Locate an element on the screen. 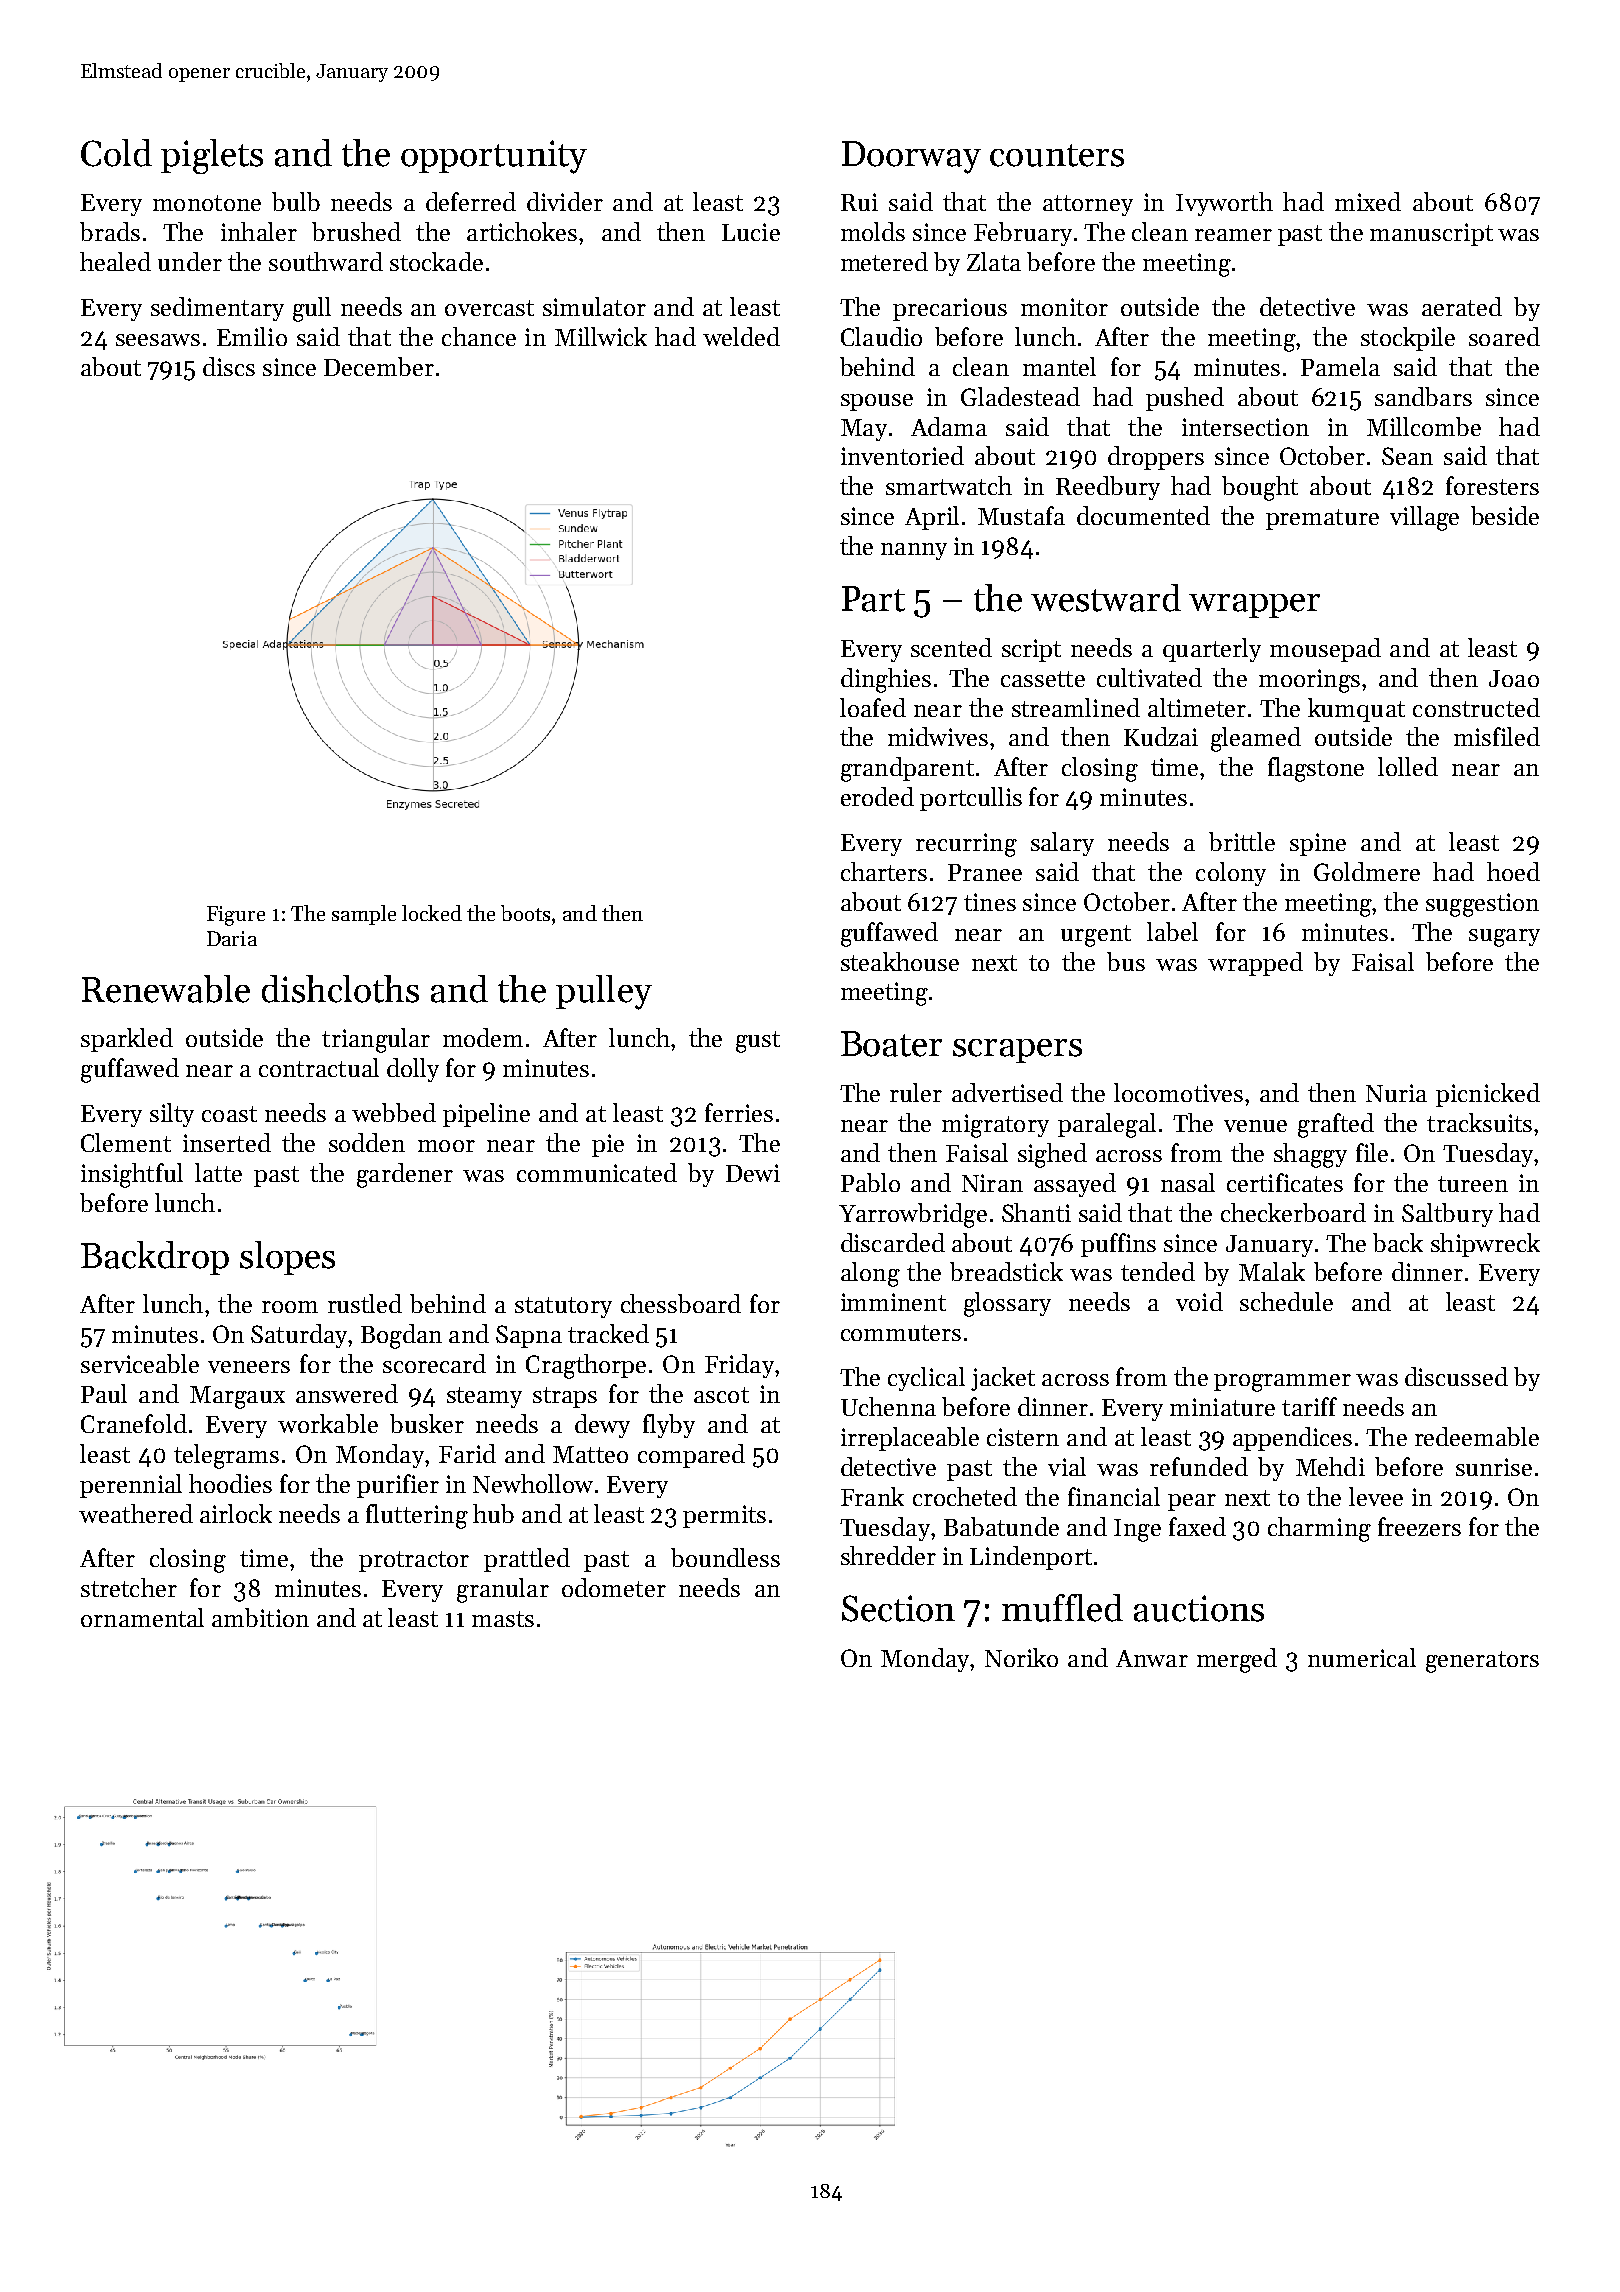 This screenshot has width=1620, height=2292. discussed is located at coordinates (1456, 1376).
